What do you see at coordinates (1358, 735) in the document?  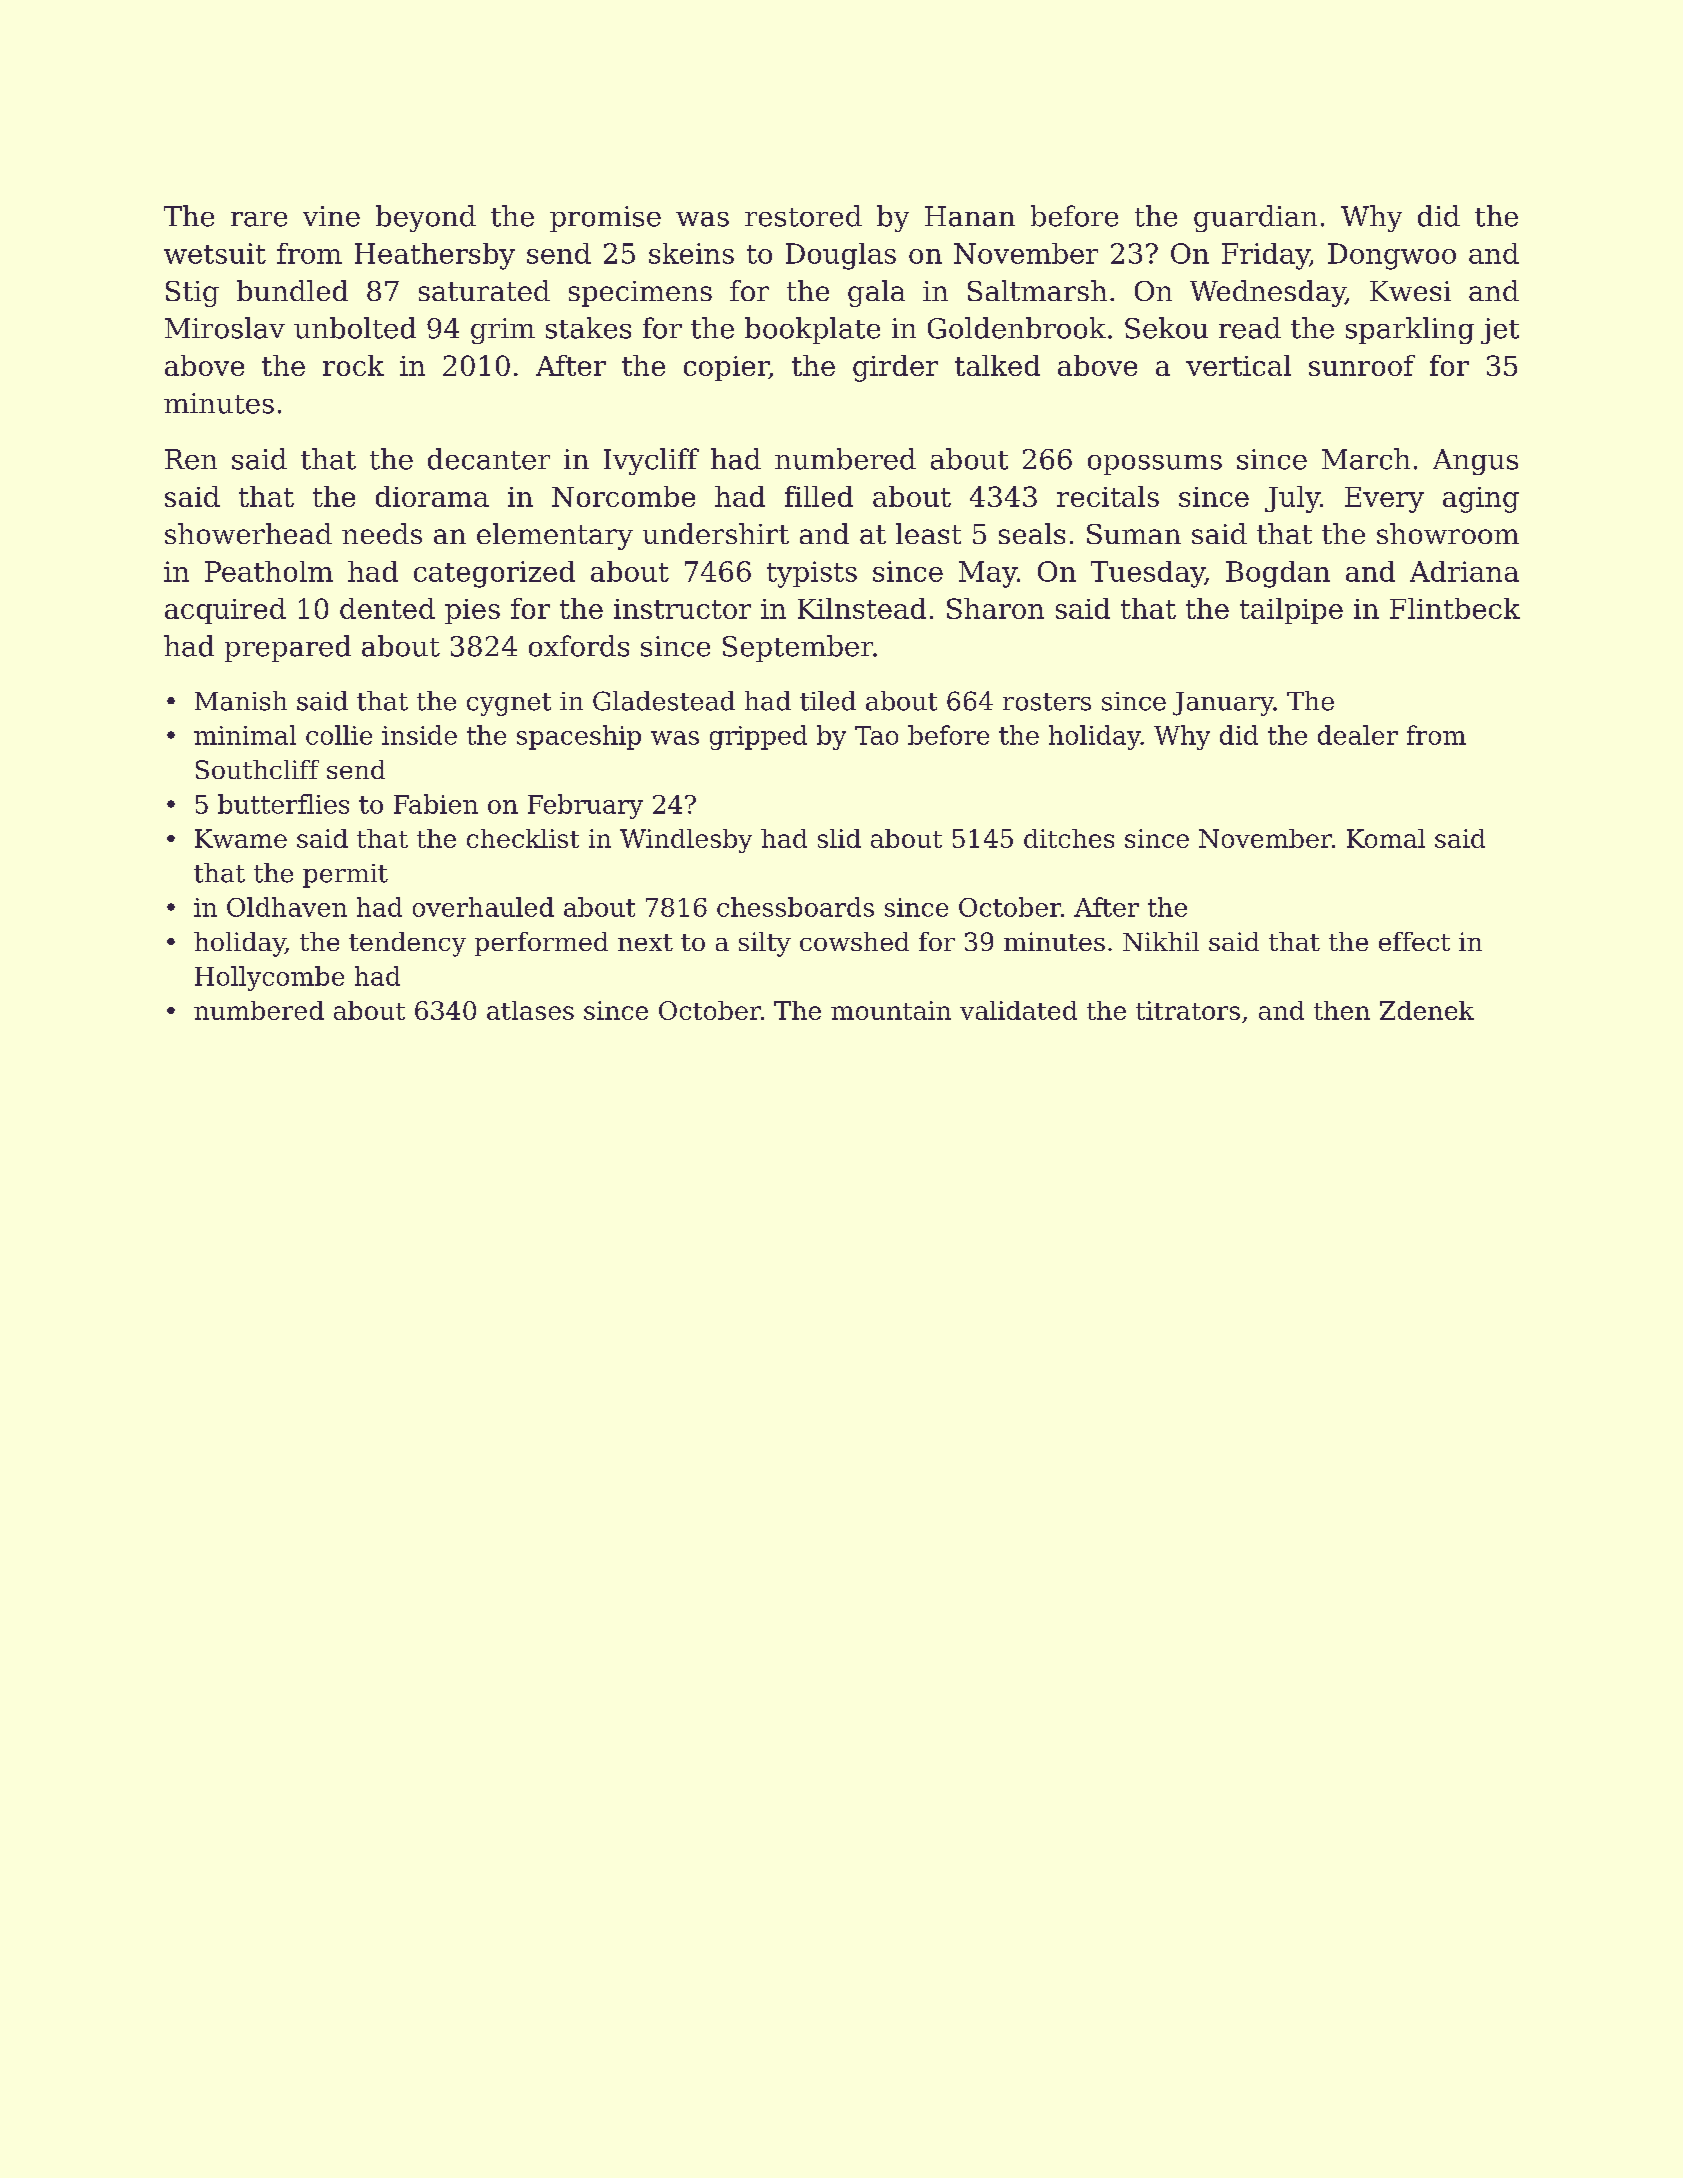 I see `dealer` at bounding box center [1358, 735].
